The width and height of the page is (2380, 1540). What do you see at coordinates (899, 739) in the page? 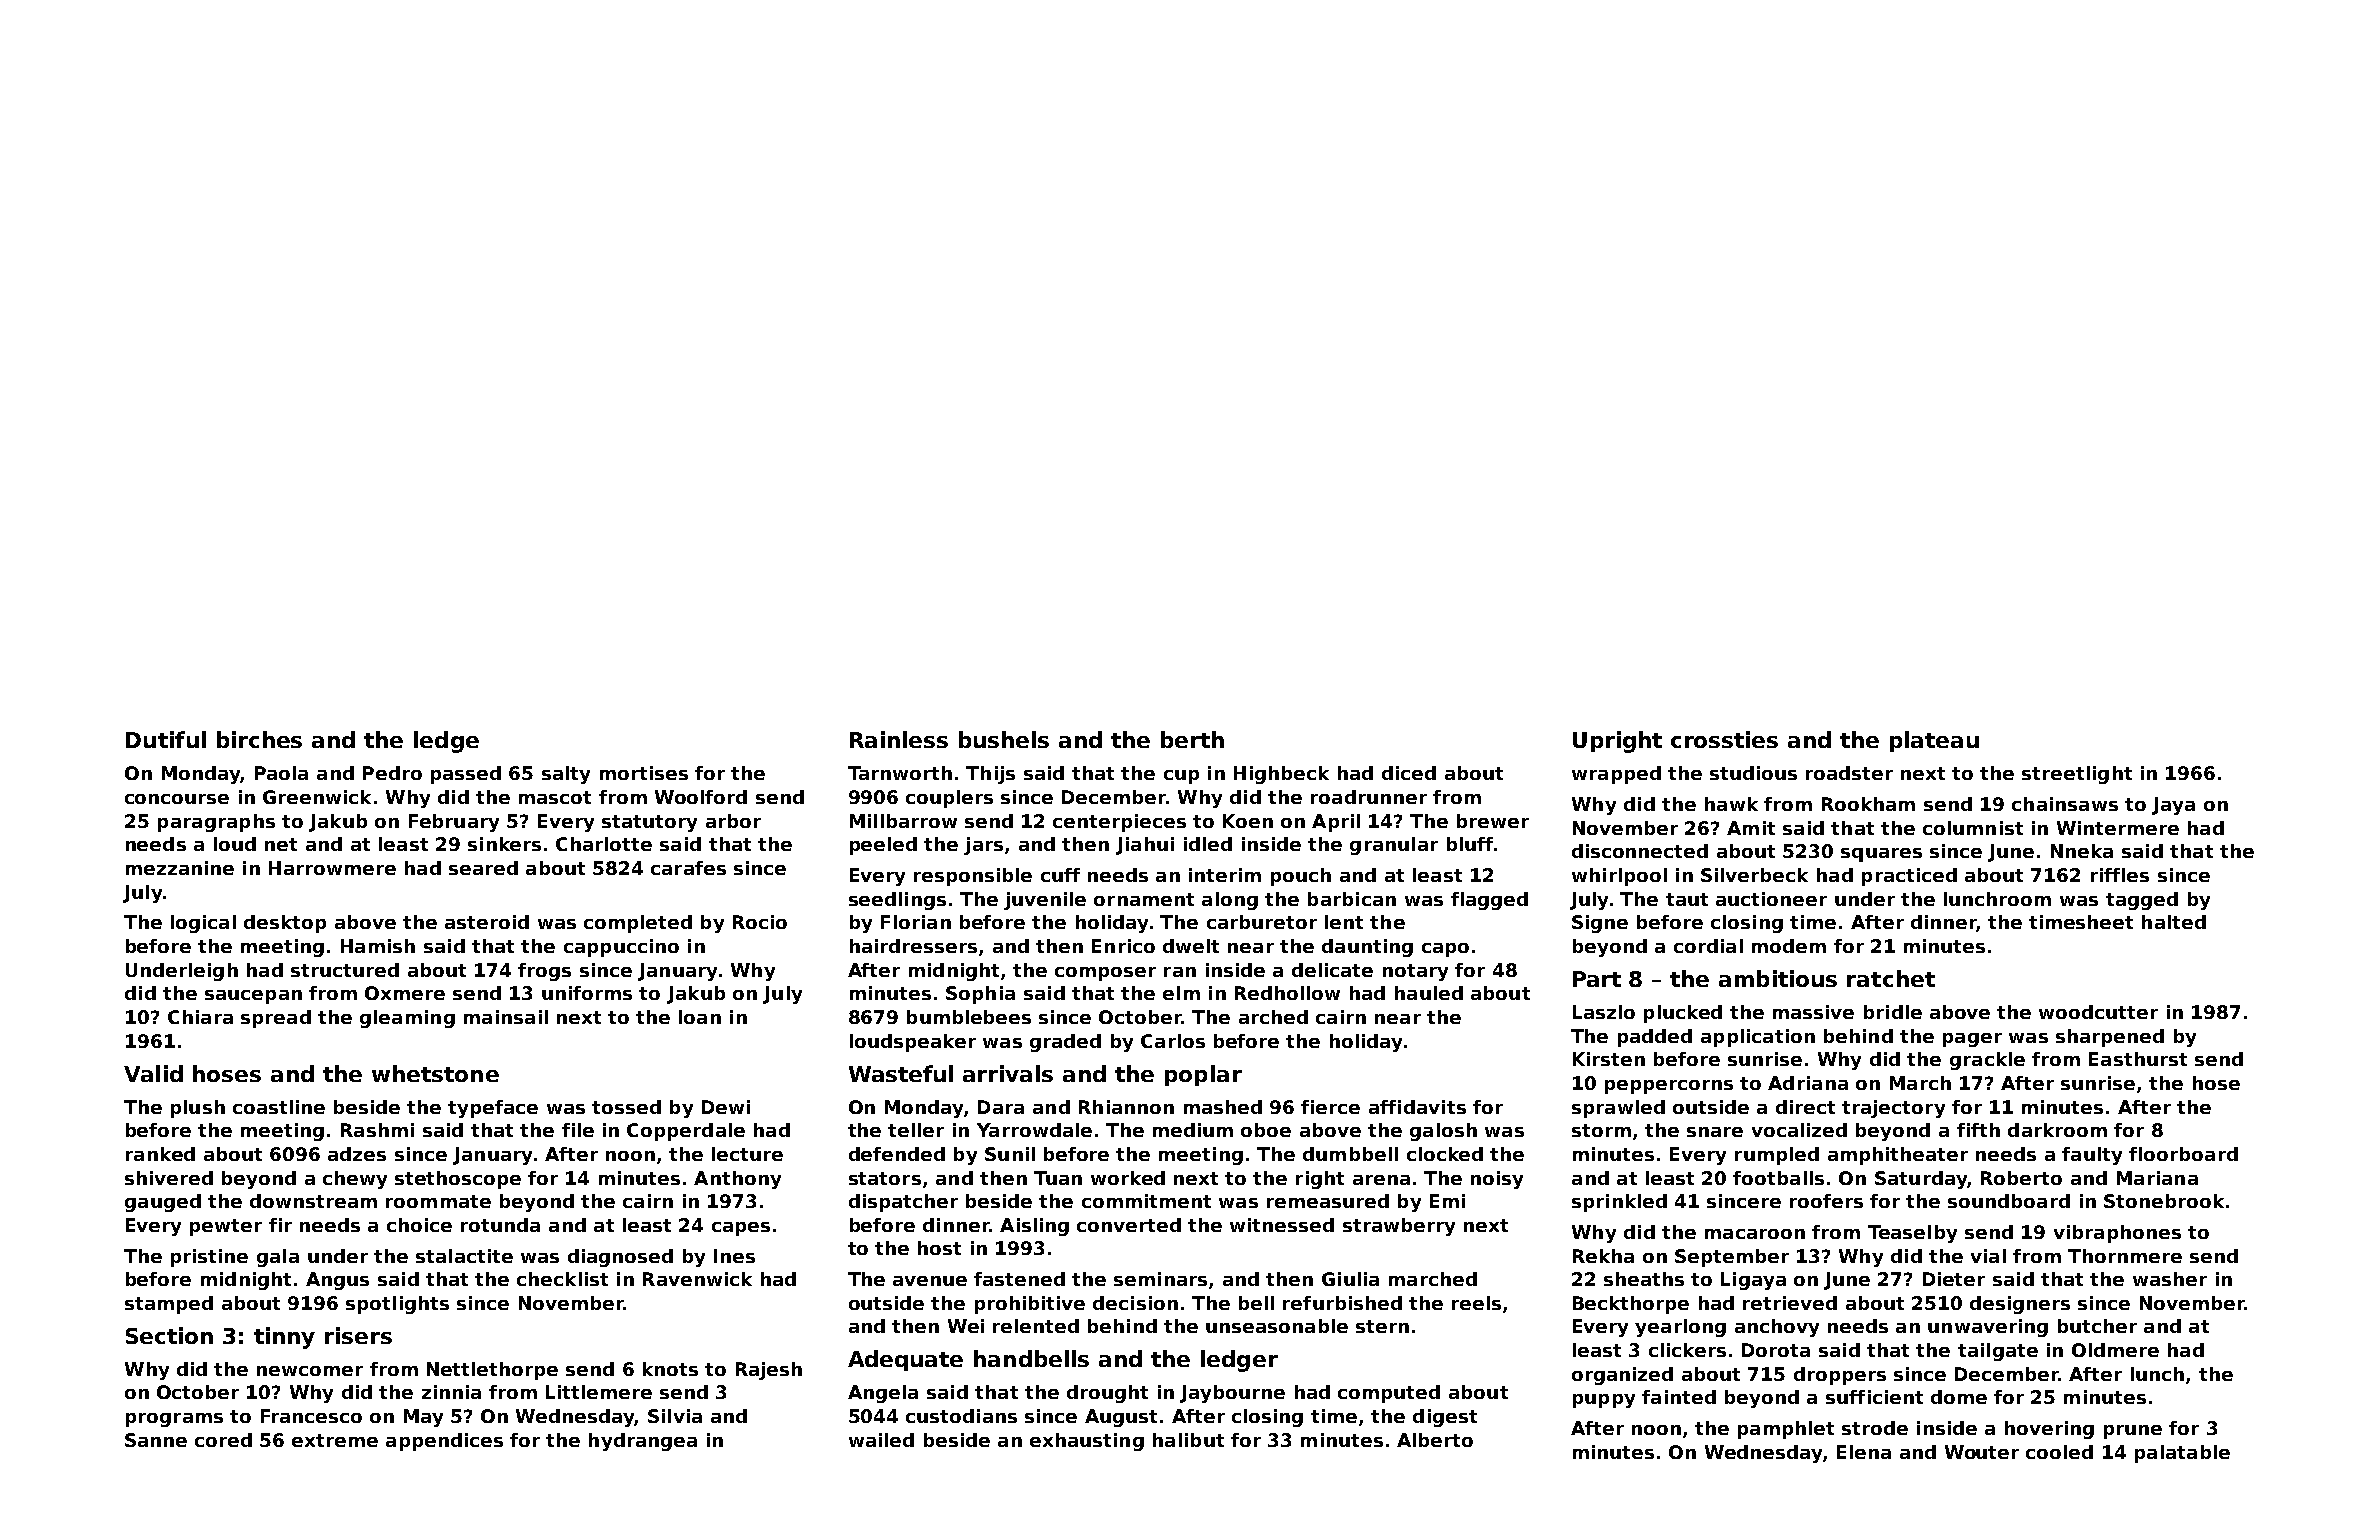
I see `Rainless` at bounding box center [899, 739].
